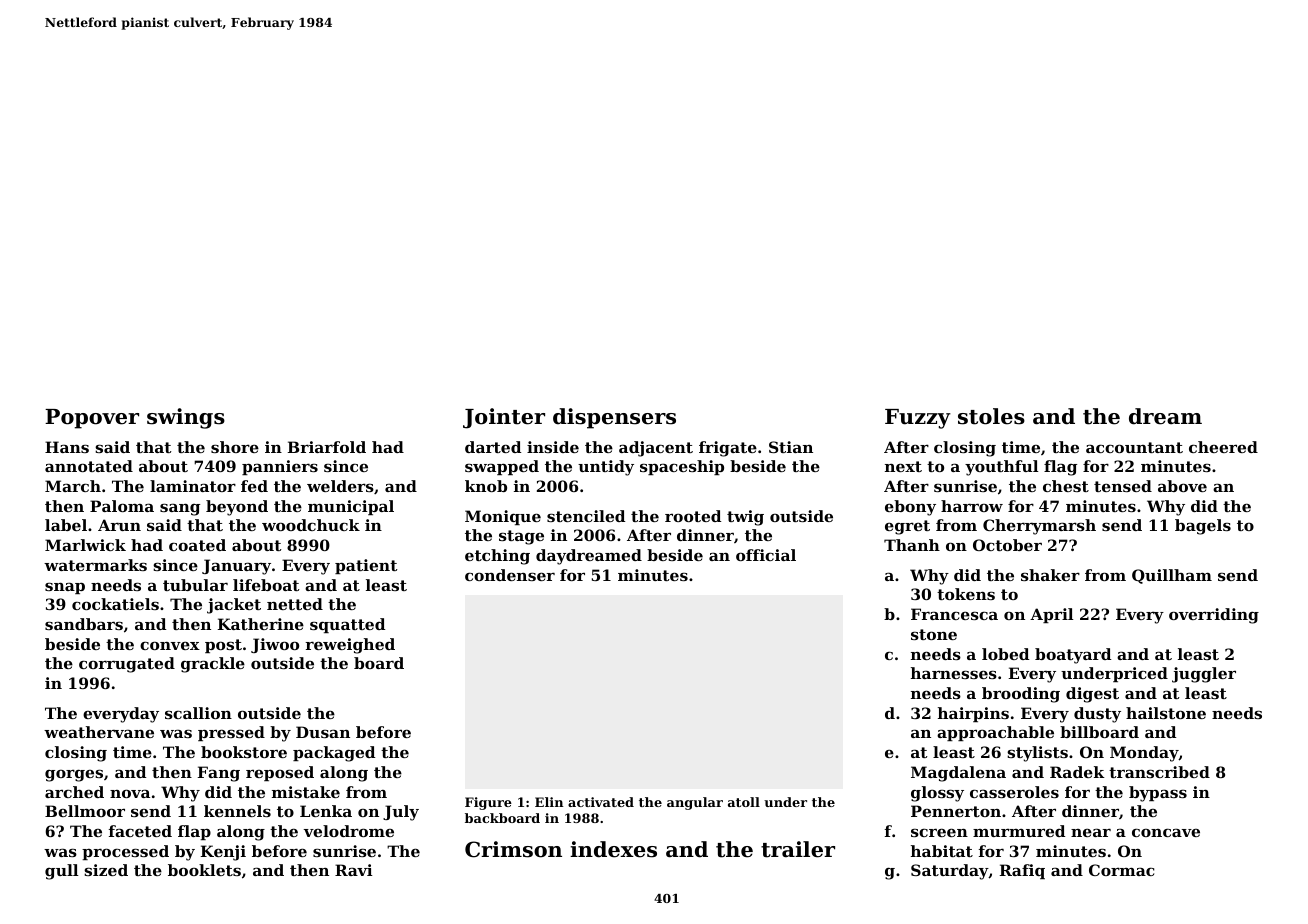 Image resolution: width=1308 pixels, height=924 pixels. Describe the element at coordinates (1001, 468) in the page. I see `youthful` at that location.
